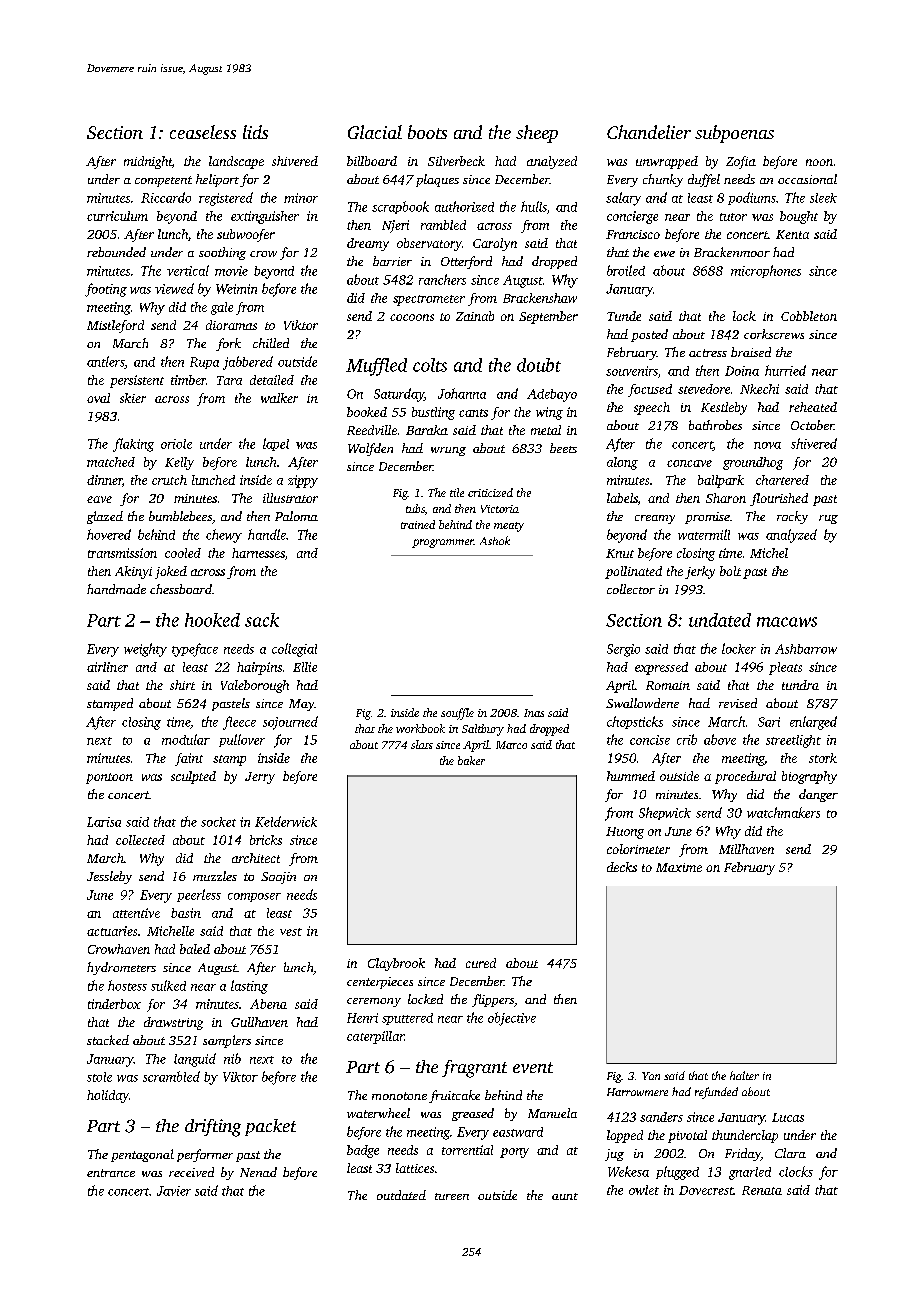 This page has width=924, height=1308. I want to click on fragrant, so click(474, 1069).
